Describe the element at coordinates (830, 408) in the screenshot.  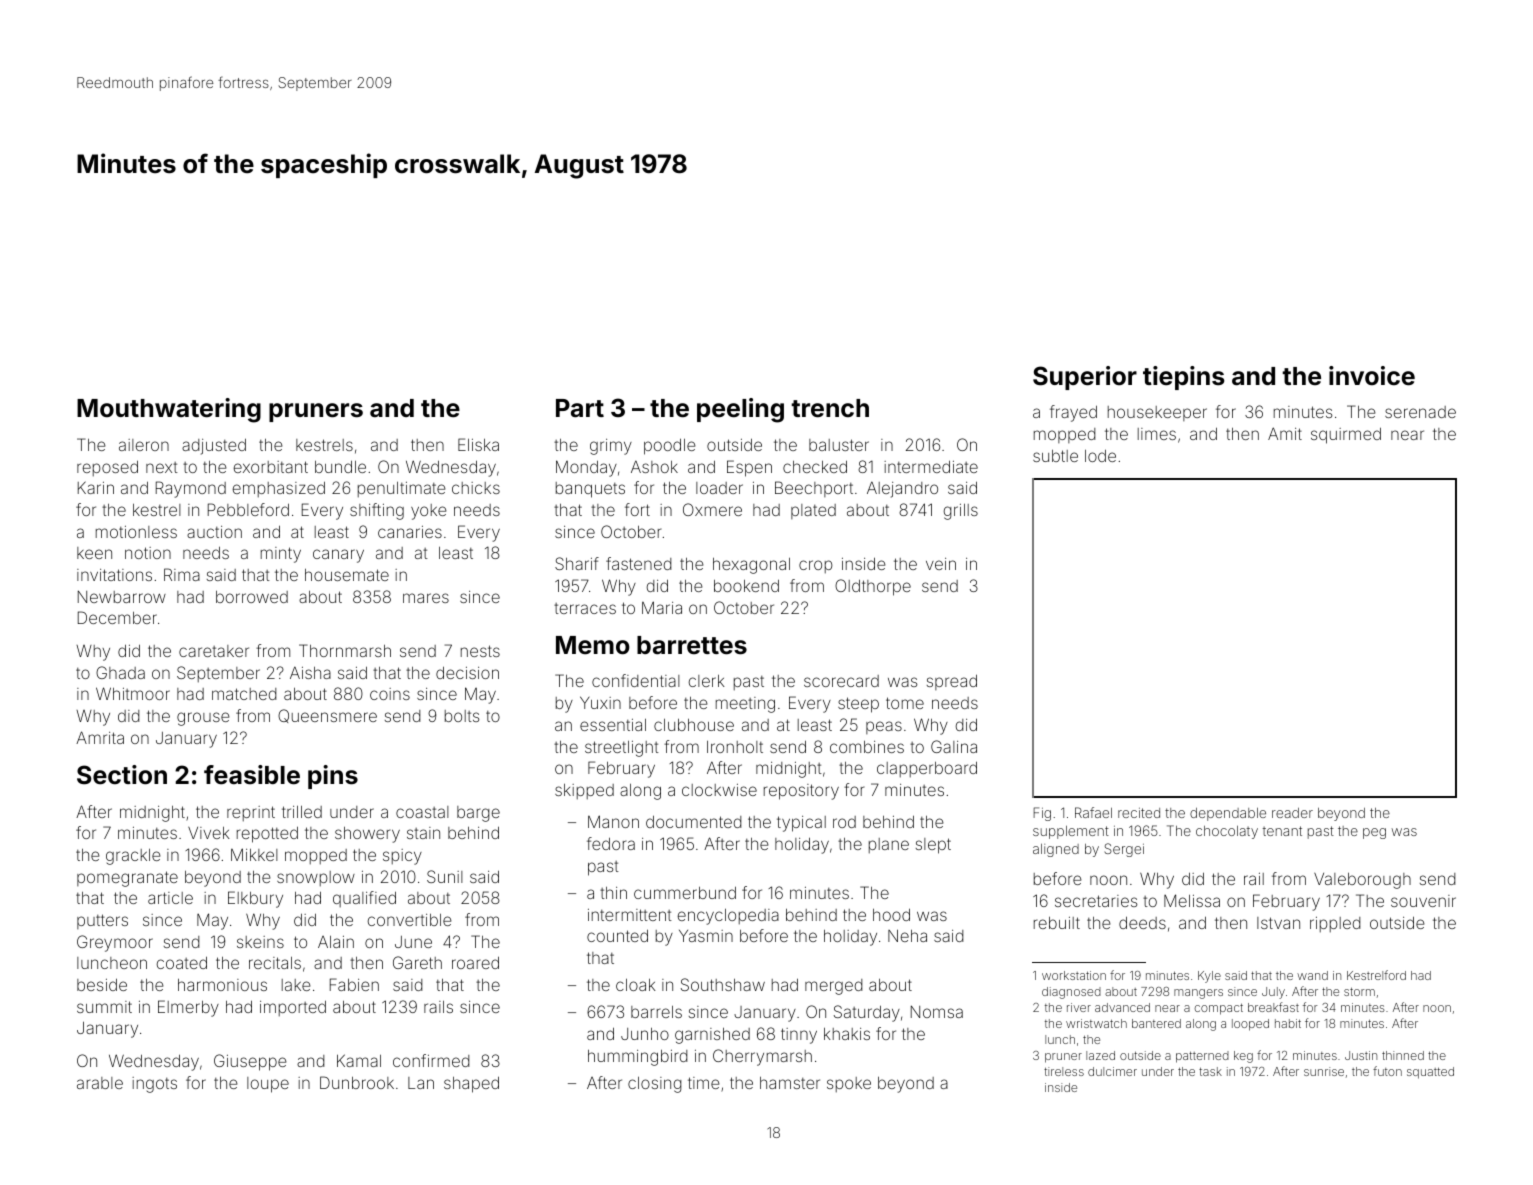
I see `trench` at that location.
